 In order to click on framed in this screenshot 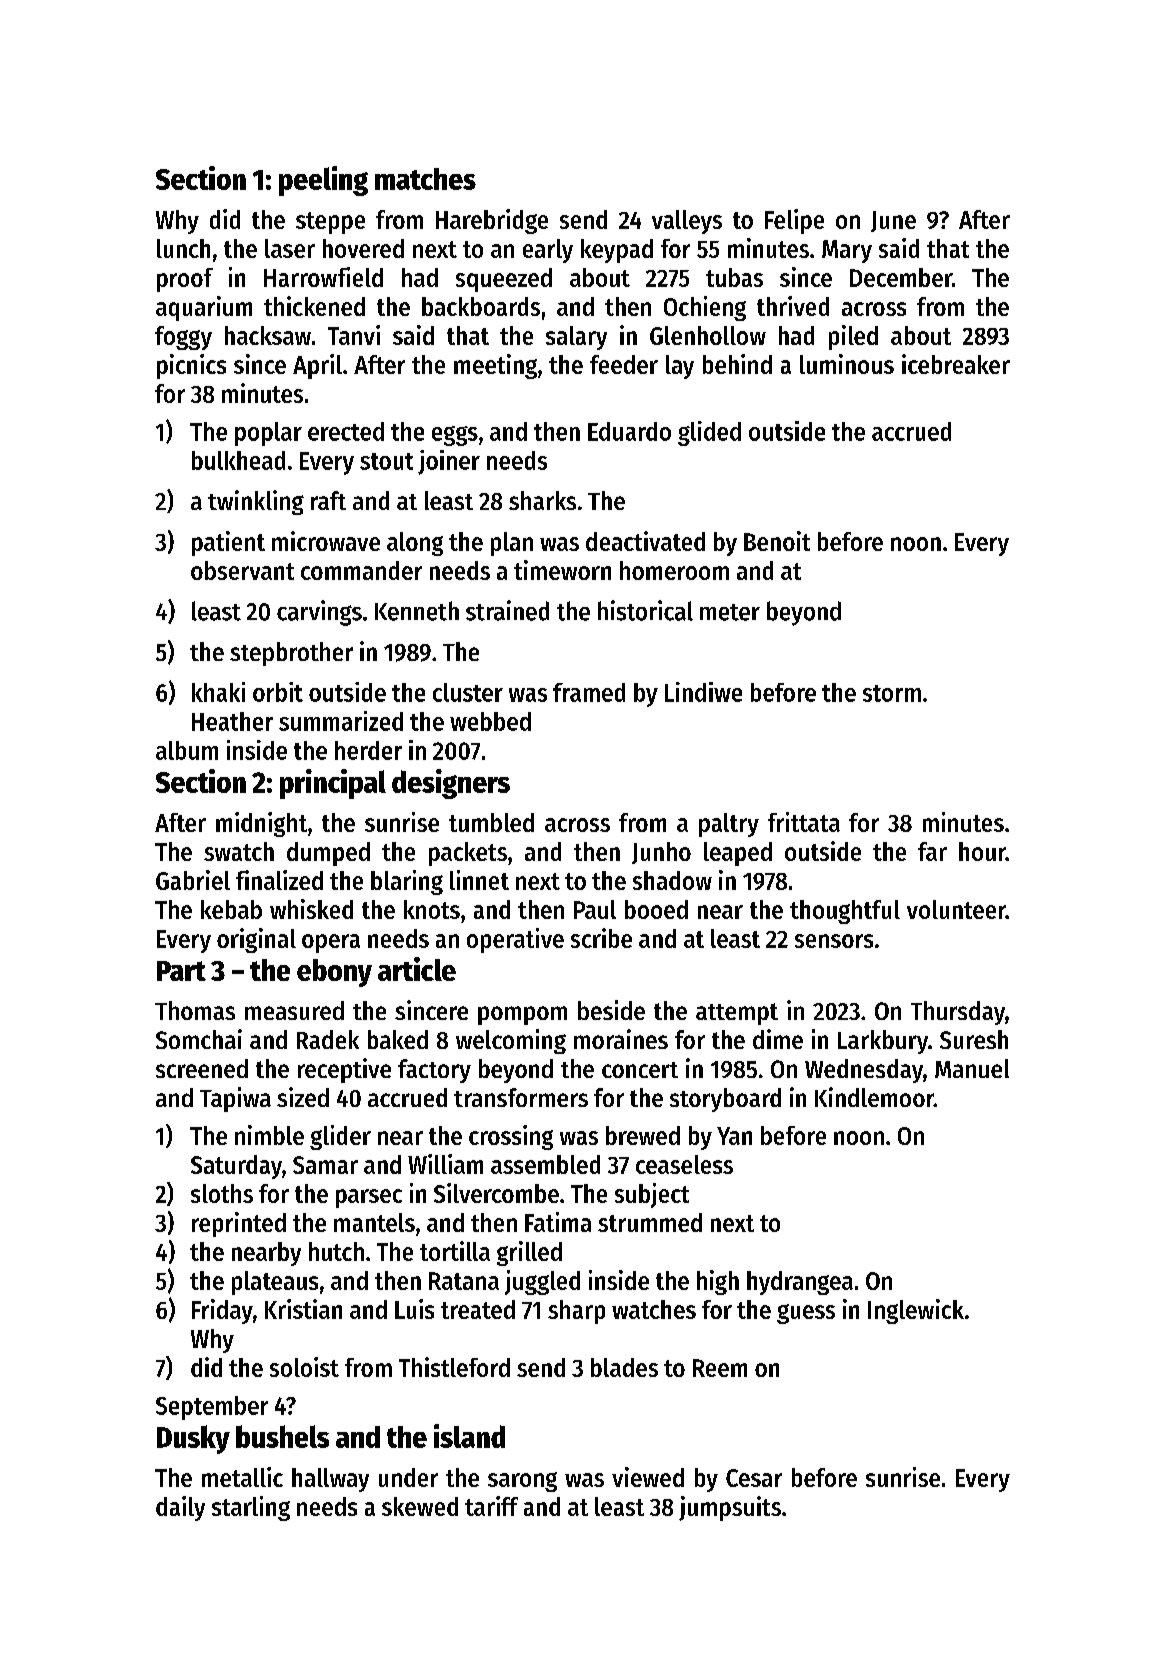, I will do `click(589, 692)`.
